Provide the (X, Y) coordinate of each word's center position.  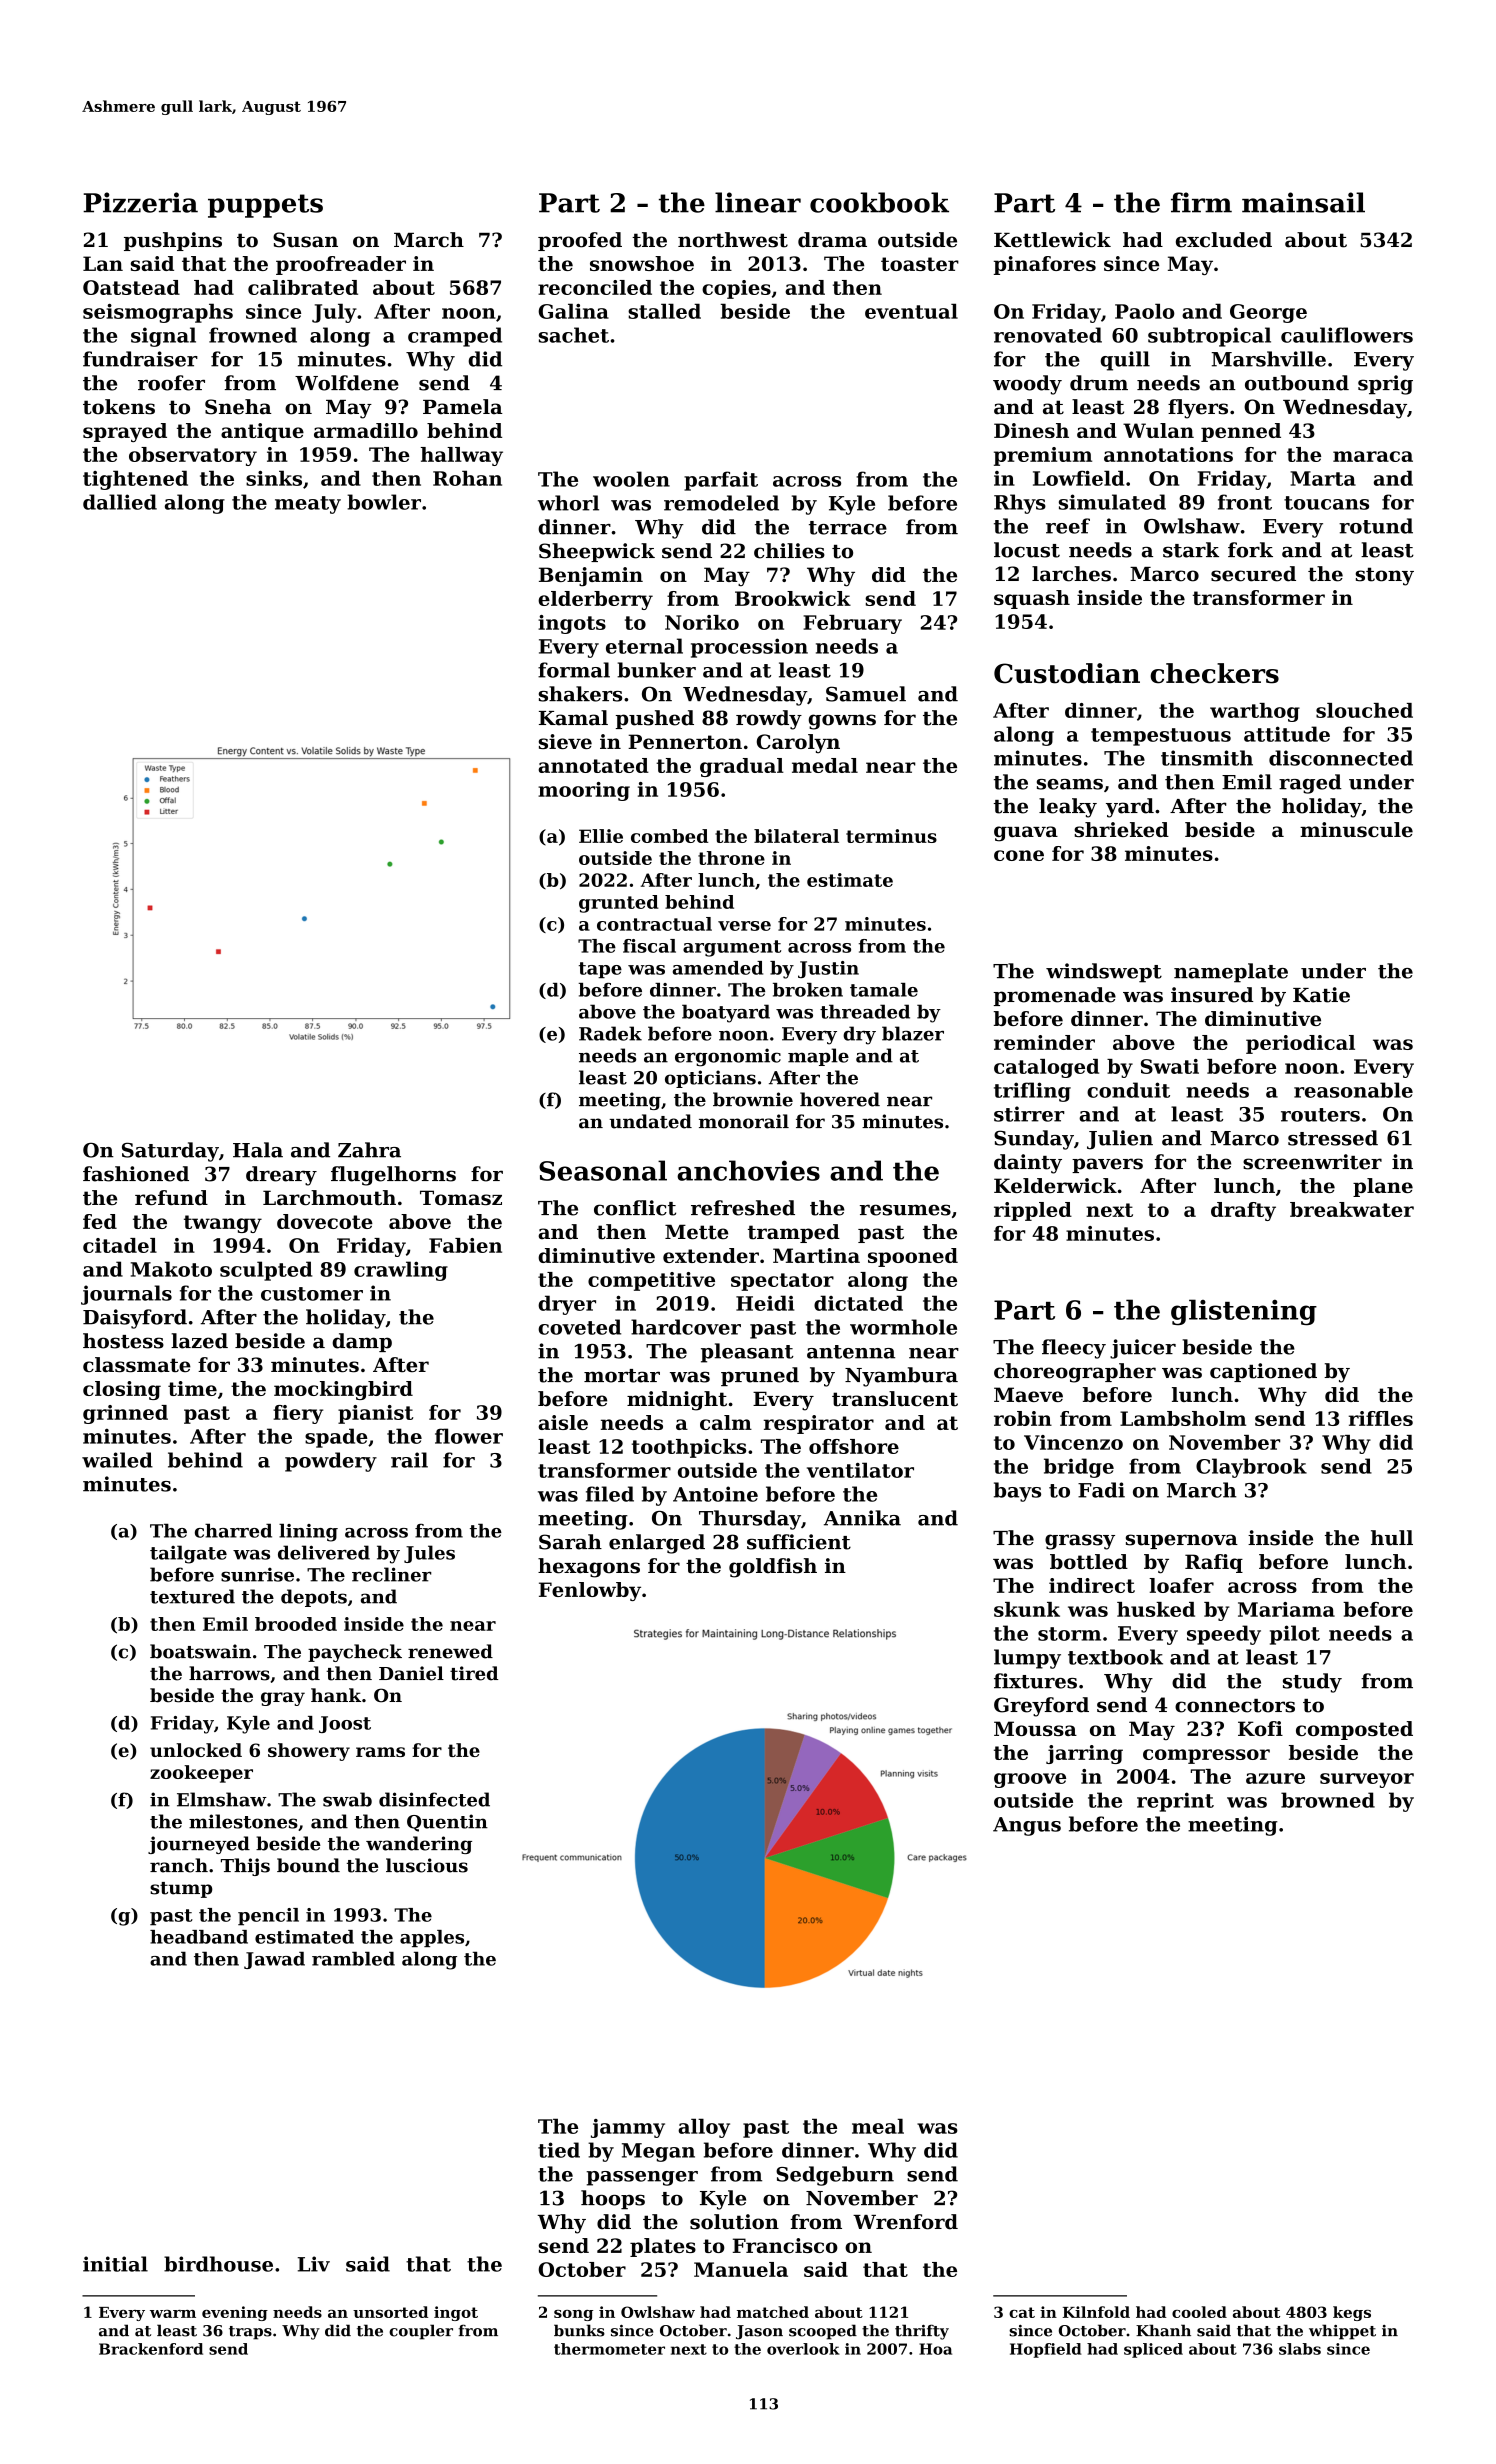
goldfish (773, 1568)
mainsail (1303, 202)
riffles (1381, 1418)
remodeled (721, 503)
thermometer (609, 2349)
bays (1017, 1492)
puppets (265, 206)
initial (115, 2264)
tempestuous (1161, 737)
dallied (120, 502)
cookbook (879, 202)
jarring (1084, 1754)
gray (283, 1699)
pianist (375, 1414)
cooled (1199, 2312)
